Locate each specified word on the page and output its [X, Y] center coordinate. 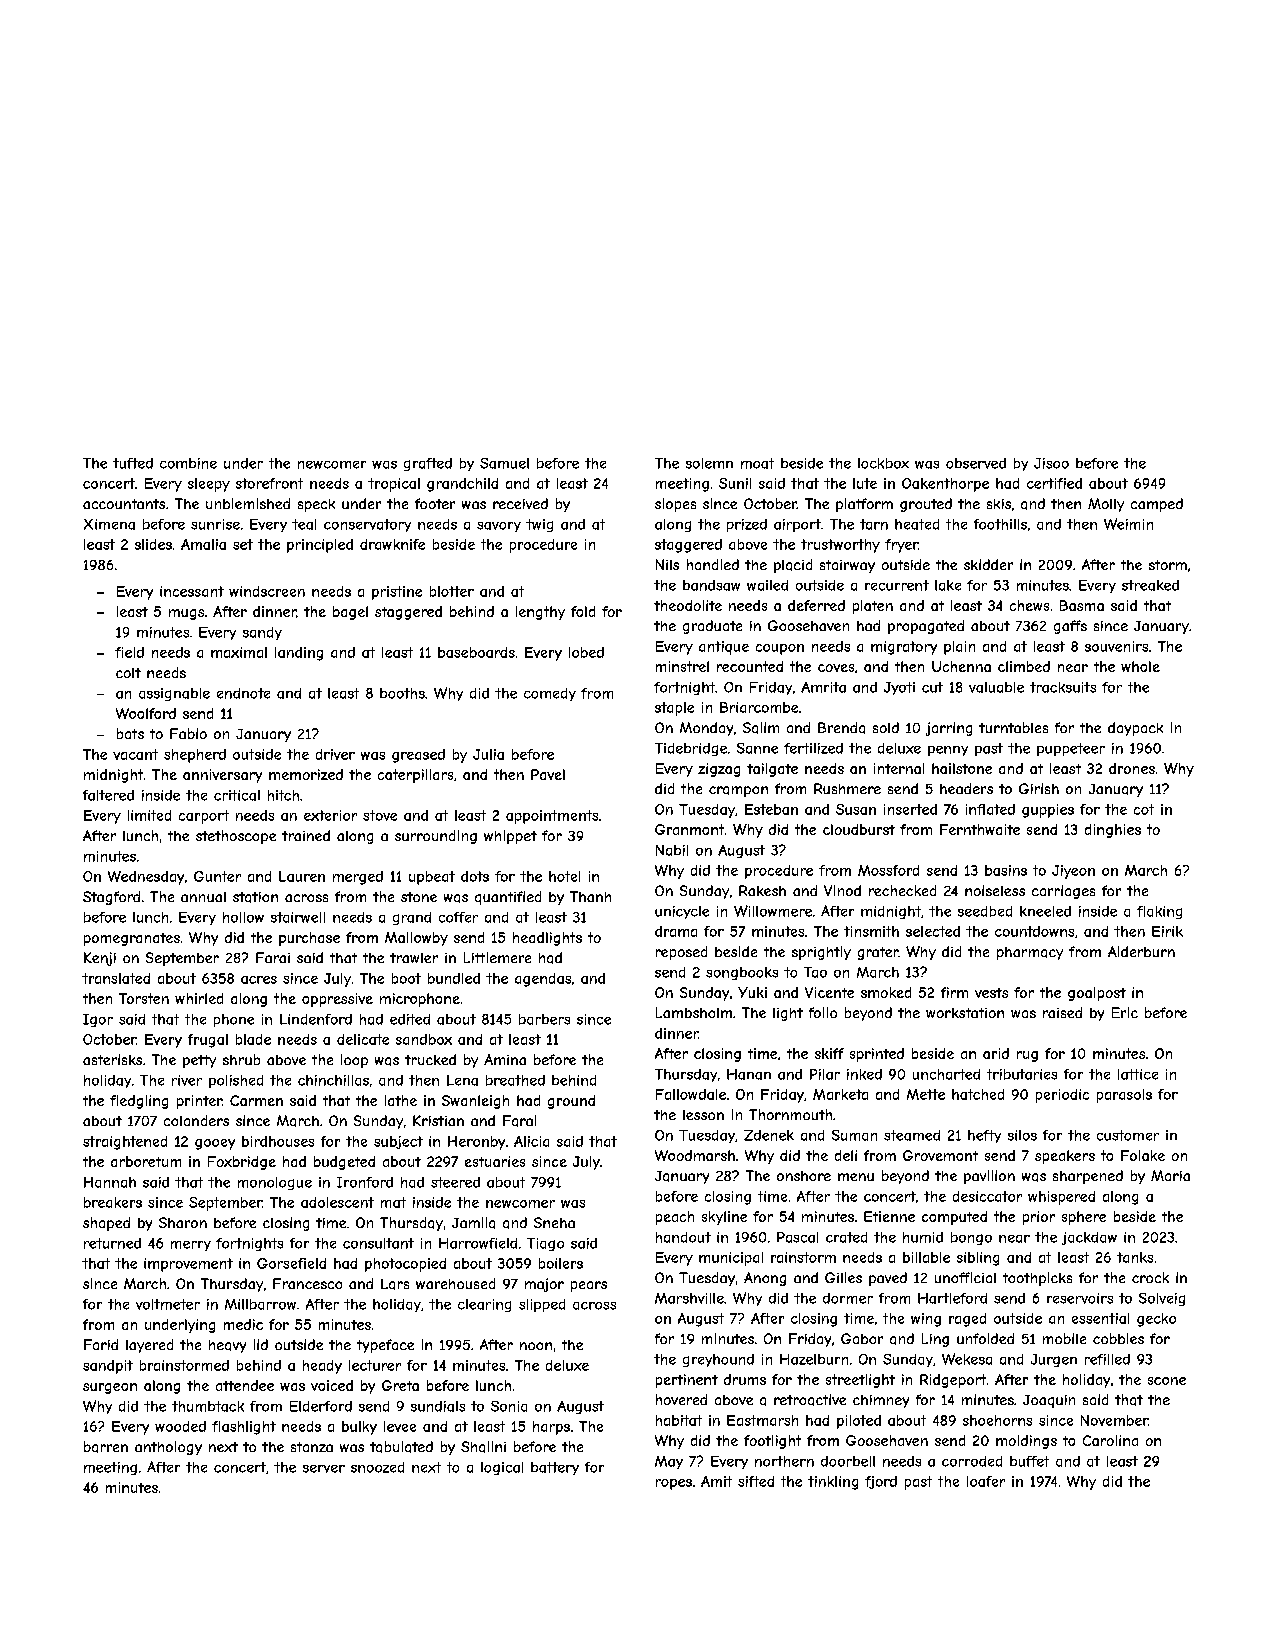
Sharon [183, 1222]
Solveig [1162, 1299]
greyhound [718, 1360]
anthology [168, 1448]
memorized [306, 774]
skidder [988, 564]
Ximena [109, 524]
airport [797, 525]
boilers [561, 1263]
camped [1157, 505]
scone [1167, 1381]
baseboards [476, 652]
